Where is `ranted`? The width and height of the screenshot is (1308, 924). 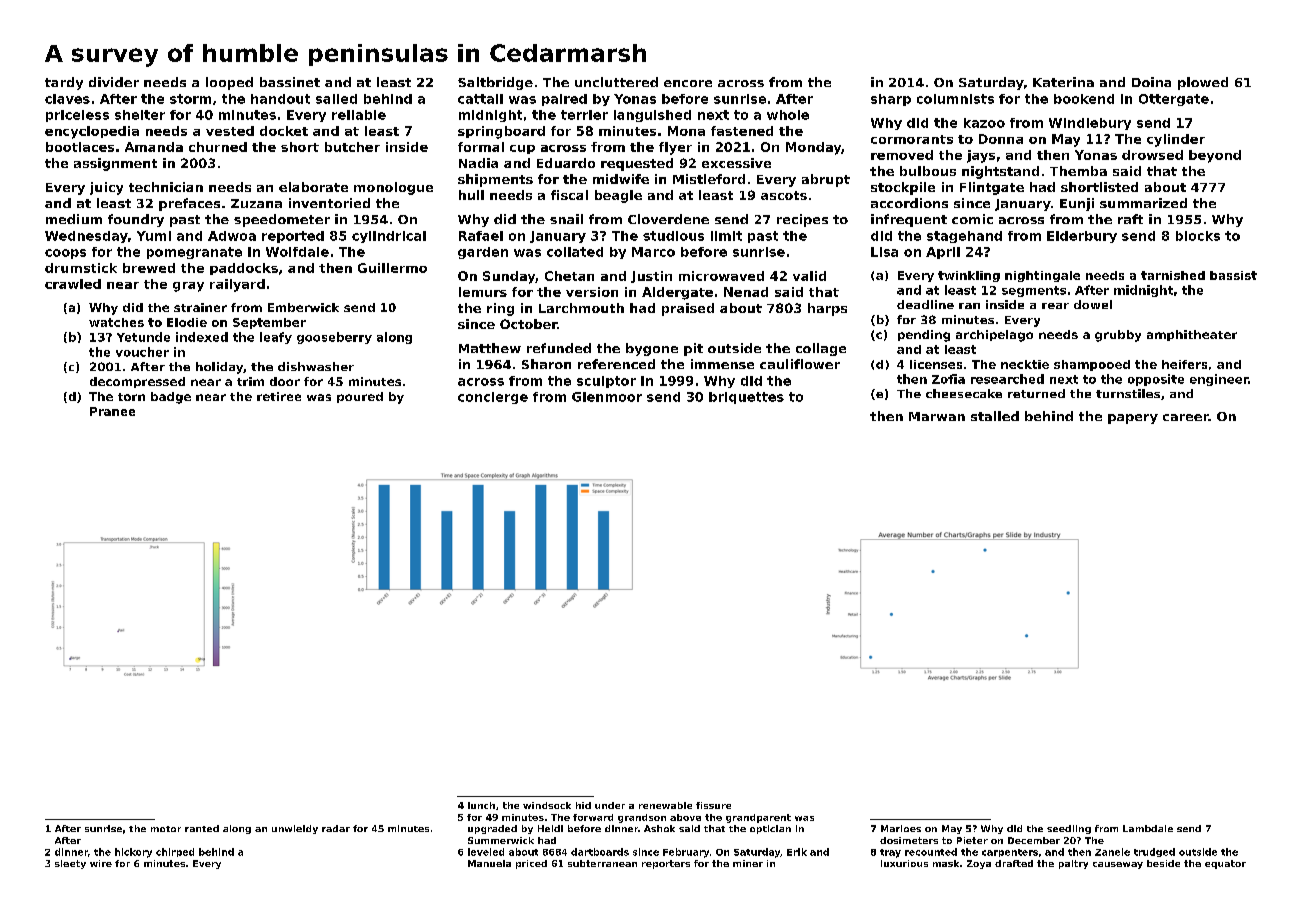 ranted is located at coordinates (202, 828).
